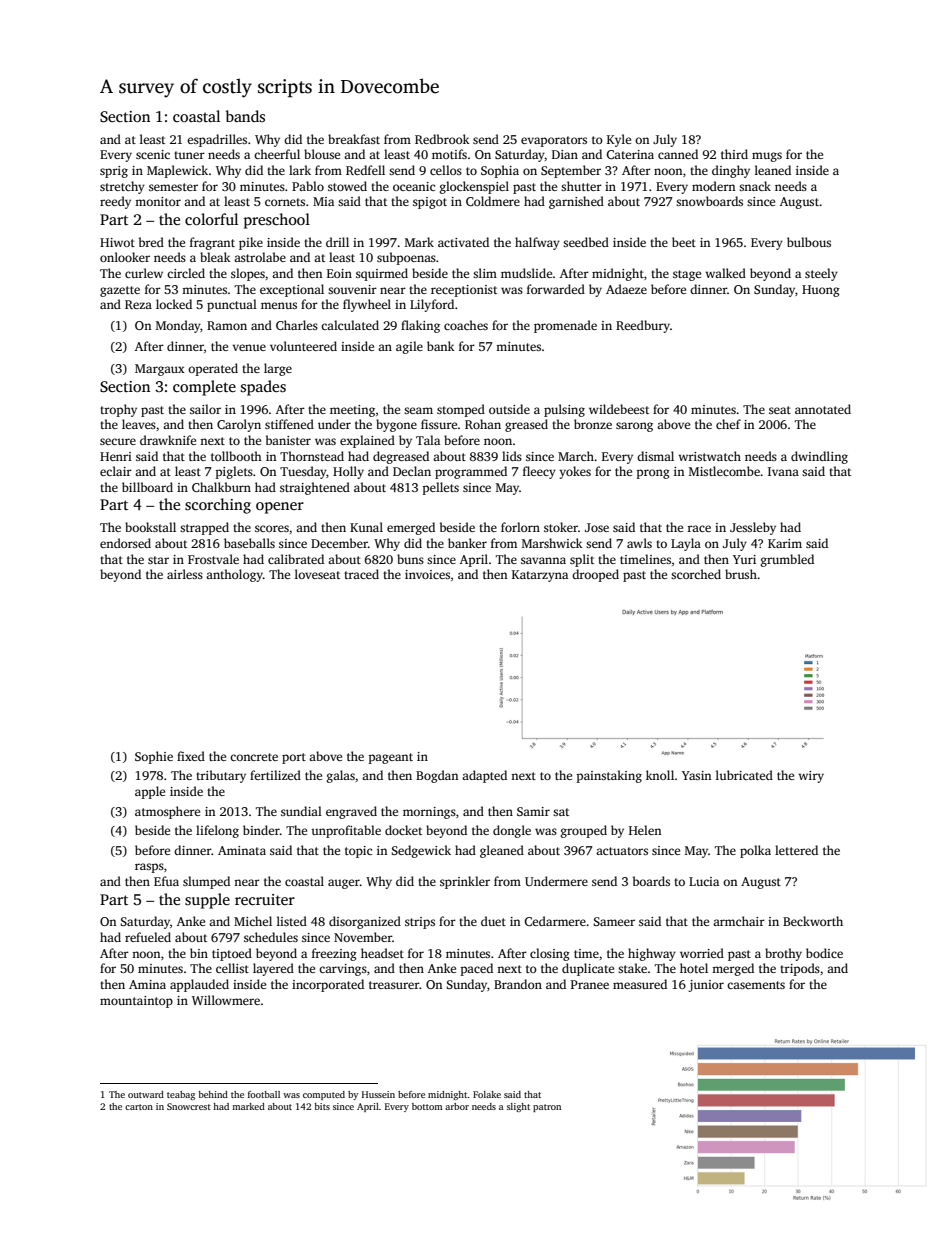 This page has height=1233, width=952. Describe the element at coordinates (158, 201) in the page. I see `monitor` at that location.
